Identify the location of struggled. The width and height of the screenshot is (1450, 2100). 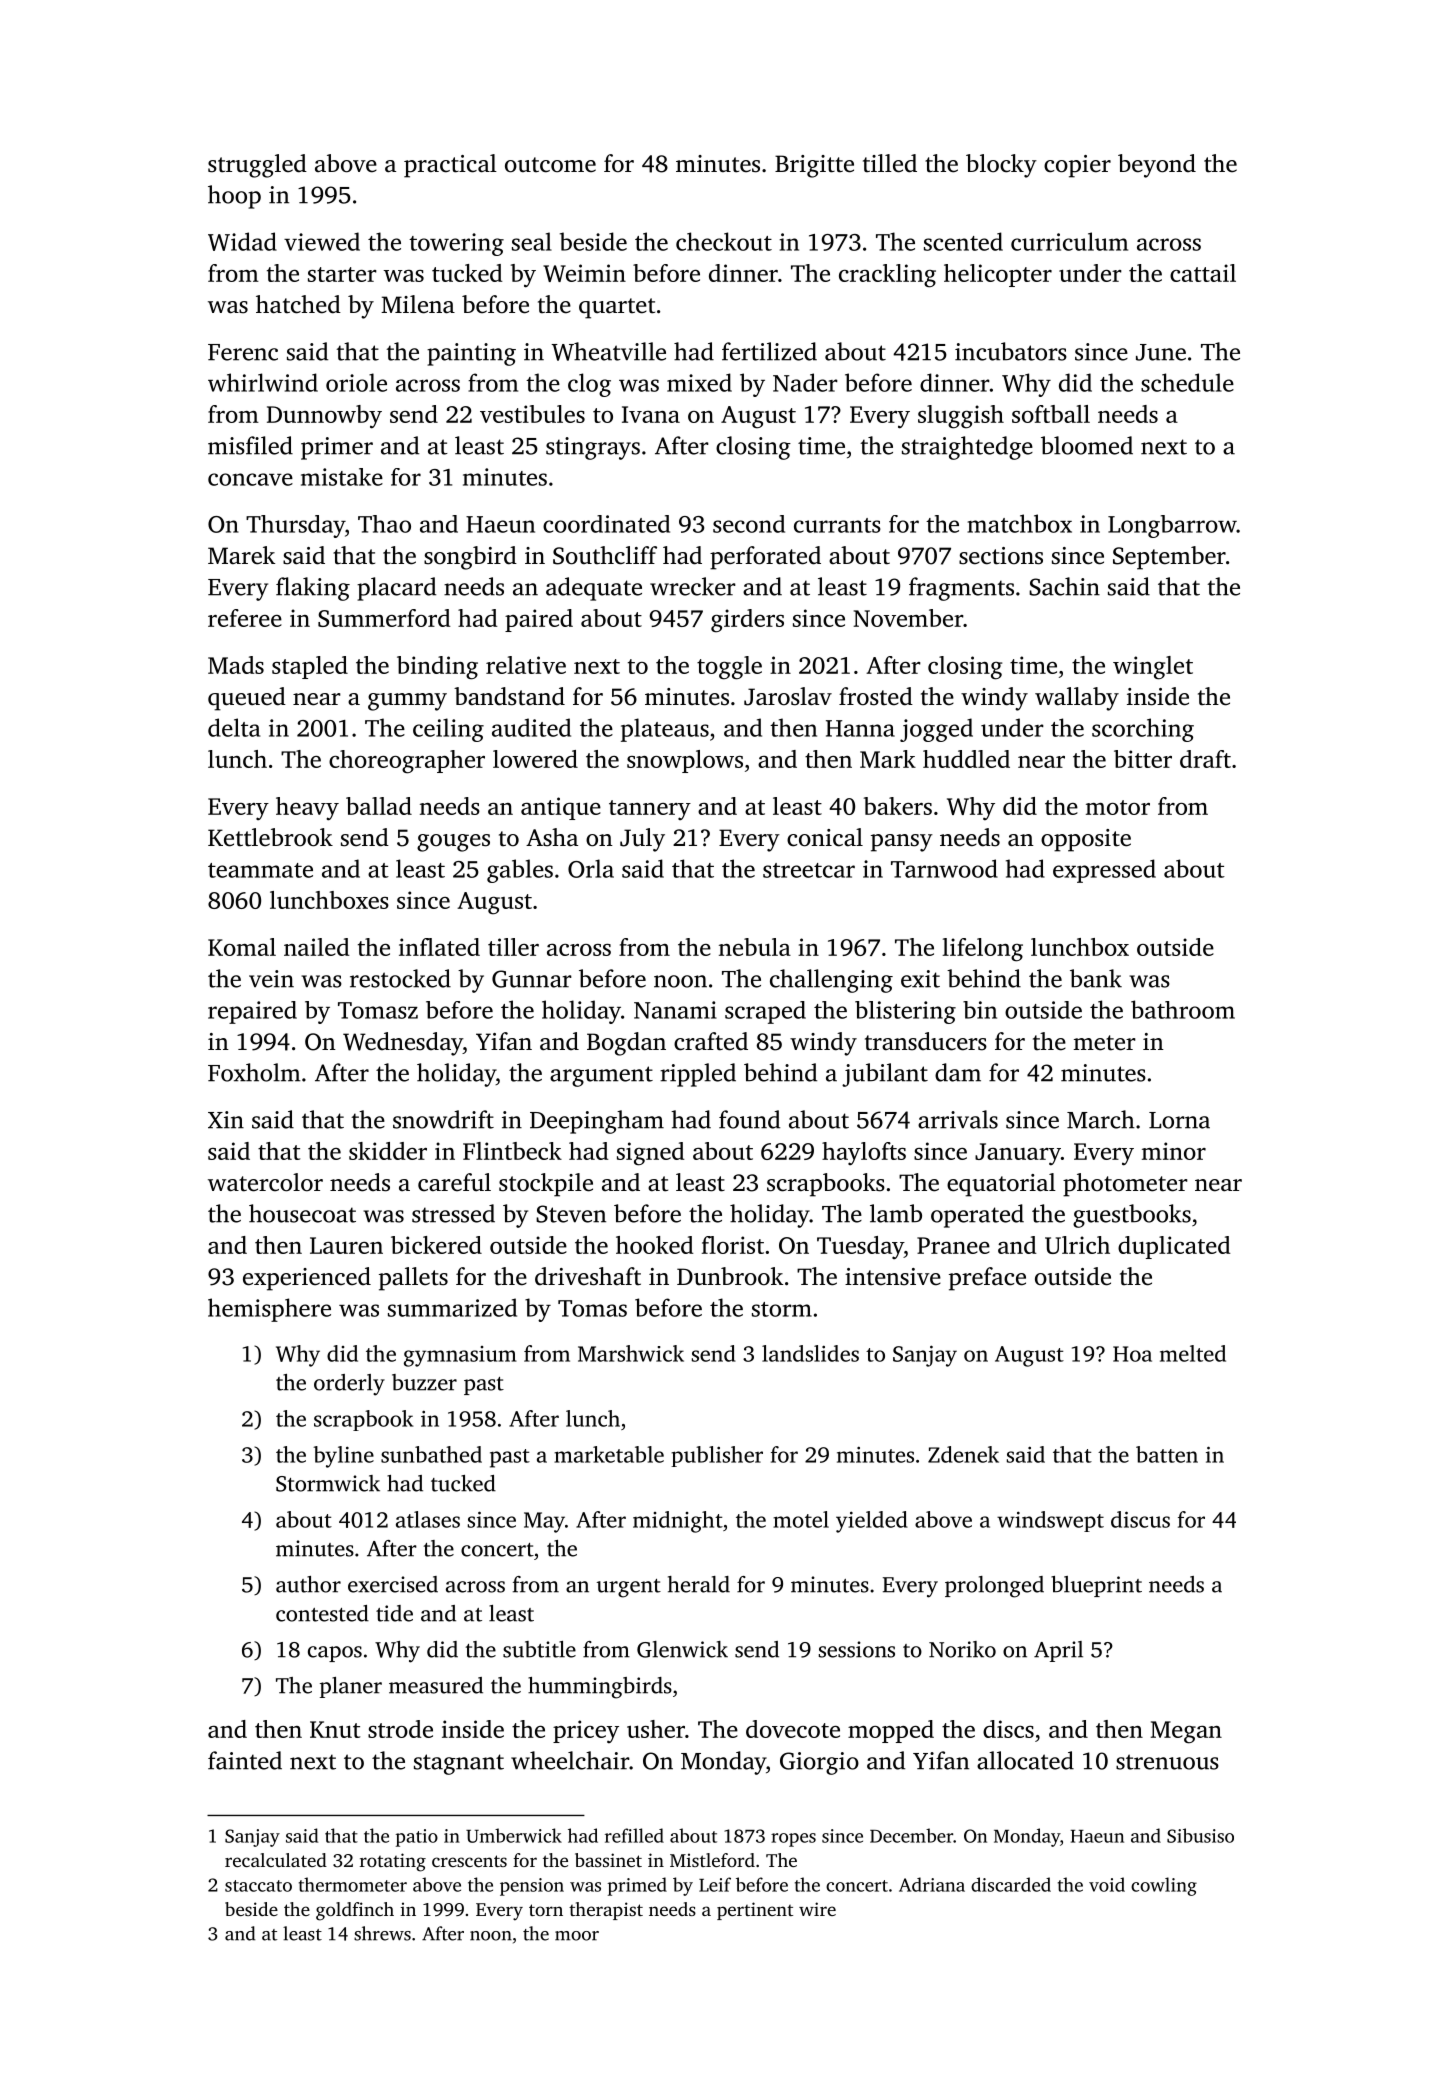
(257, 166).
